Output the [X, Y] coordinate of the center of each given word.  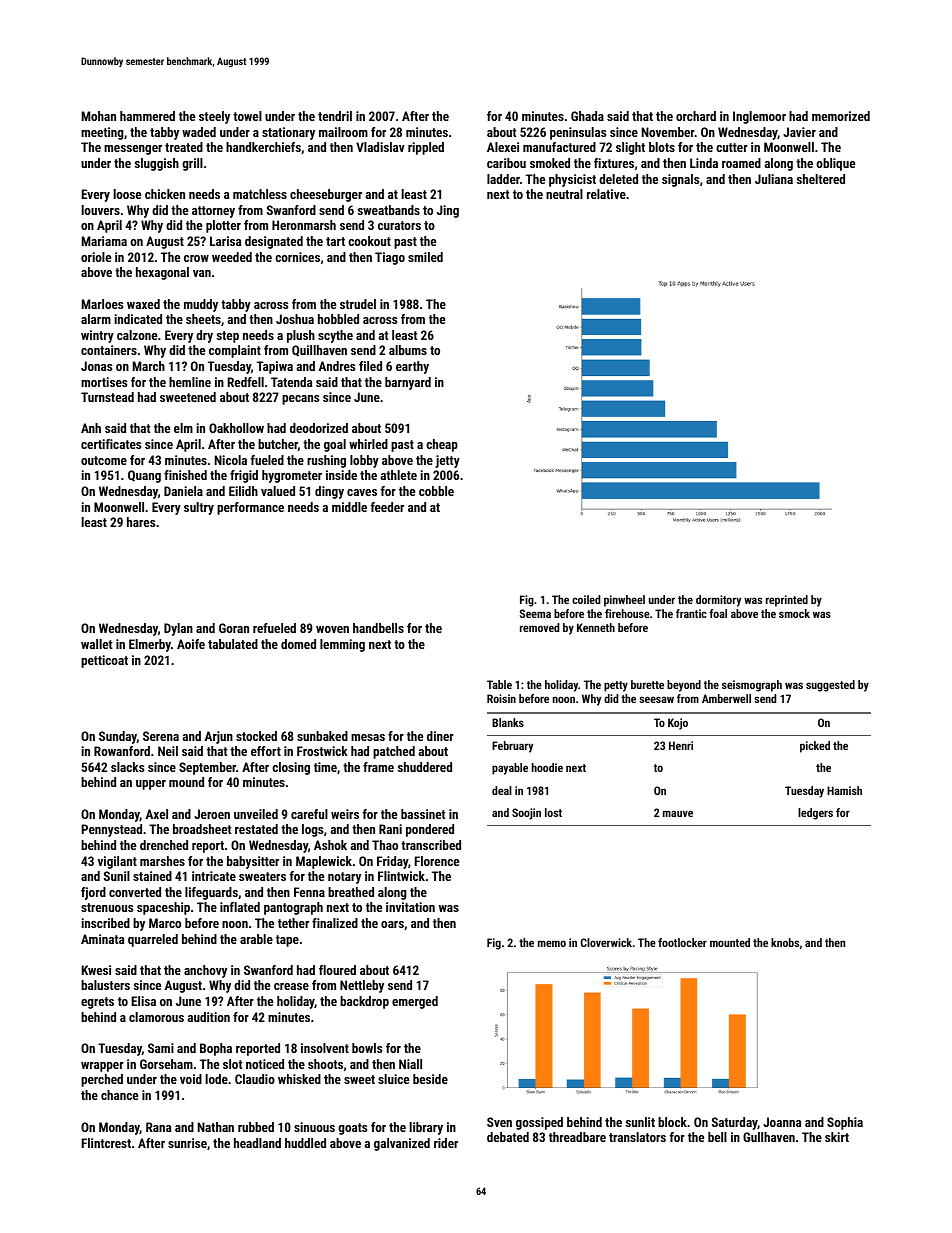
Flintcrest [106, 1143]
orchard [696, 116]
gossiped [539, 1123]
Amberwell [726, 698]
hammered [147, 116]
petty [616, 686]
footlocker [682, 942]
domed [298, 644]
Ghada [587, 116]
